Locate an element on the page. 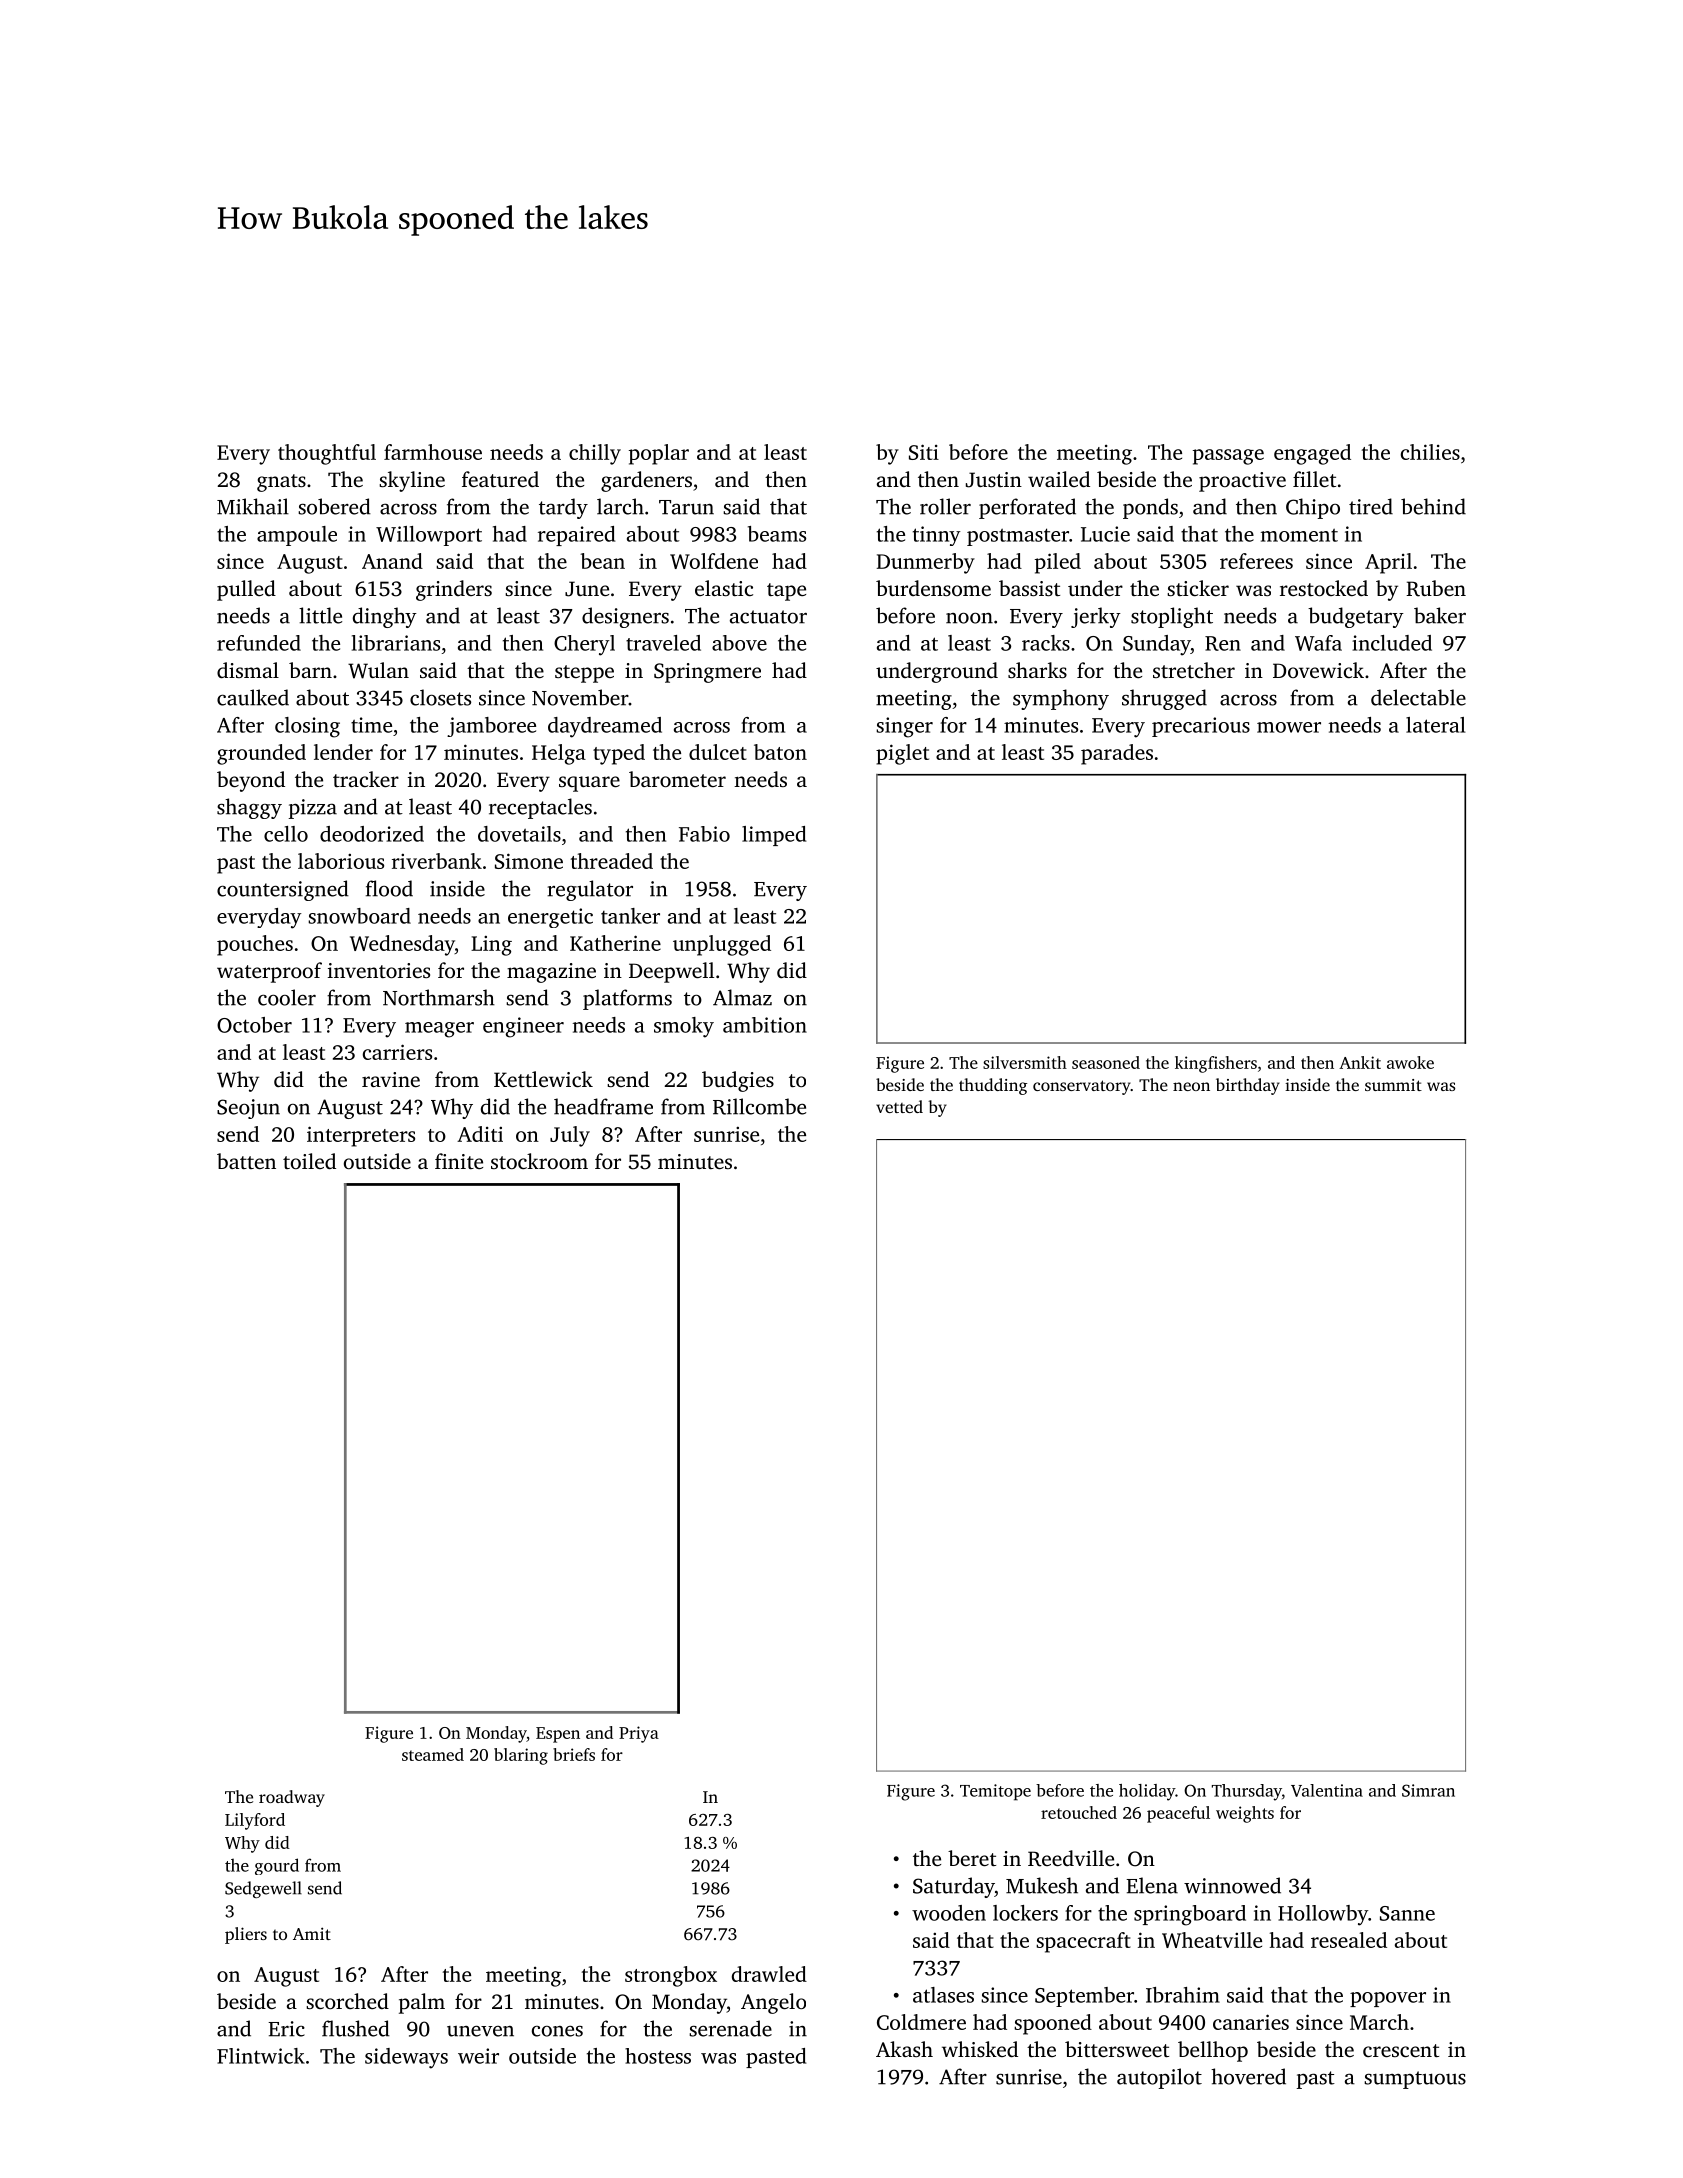  limped is located at coordinates (774, 836).
